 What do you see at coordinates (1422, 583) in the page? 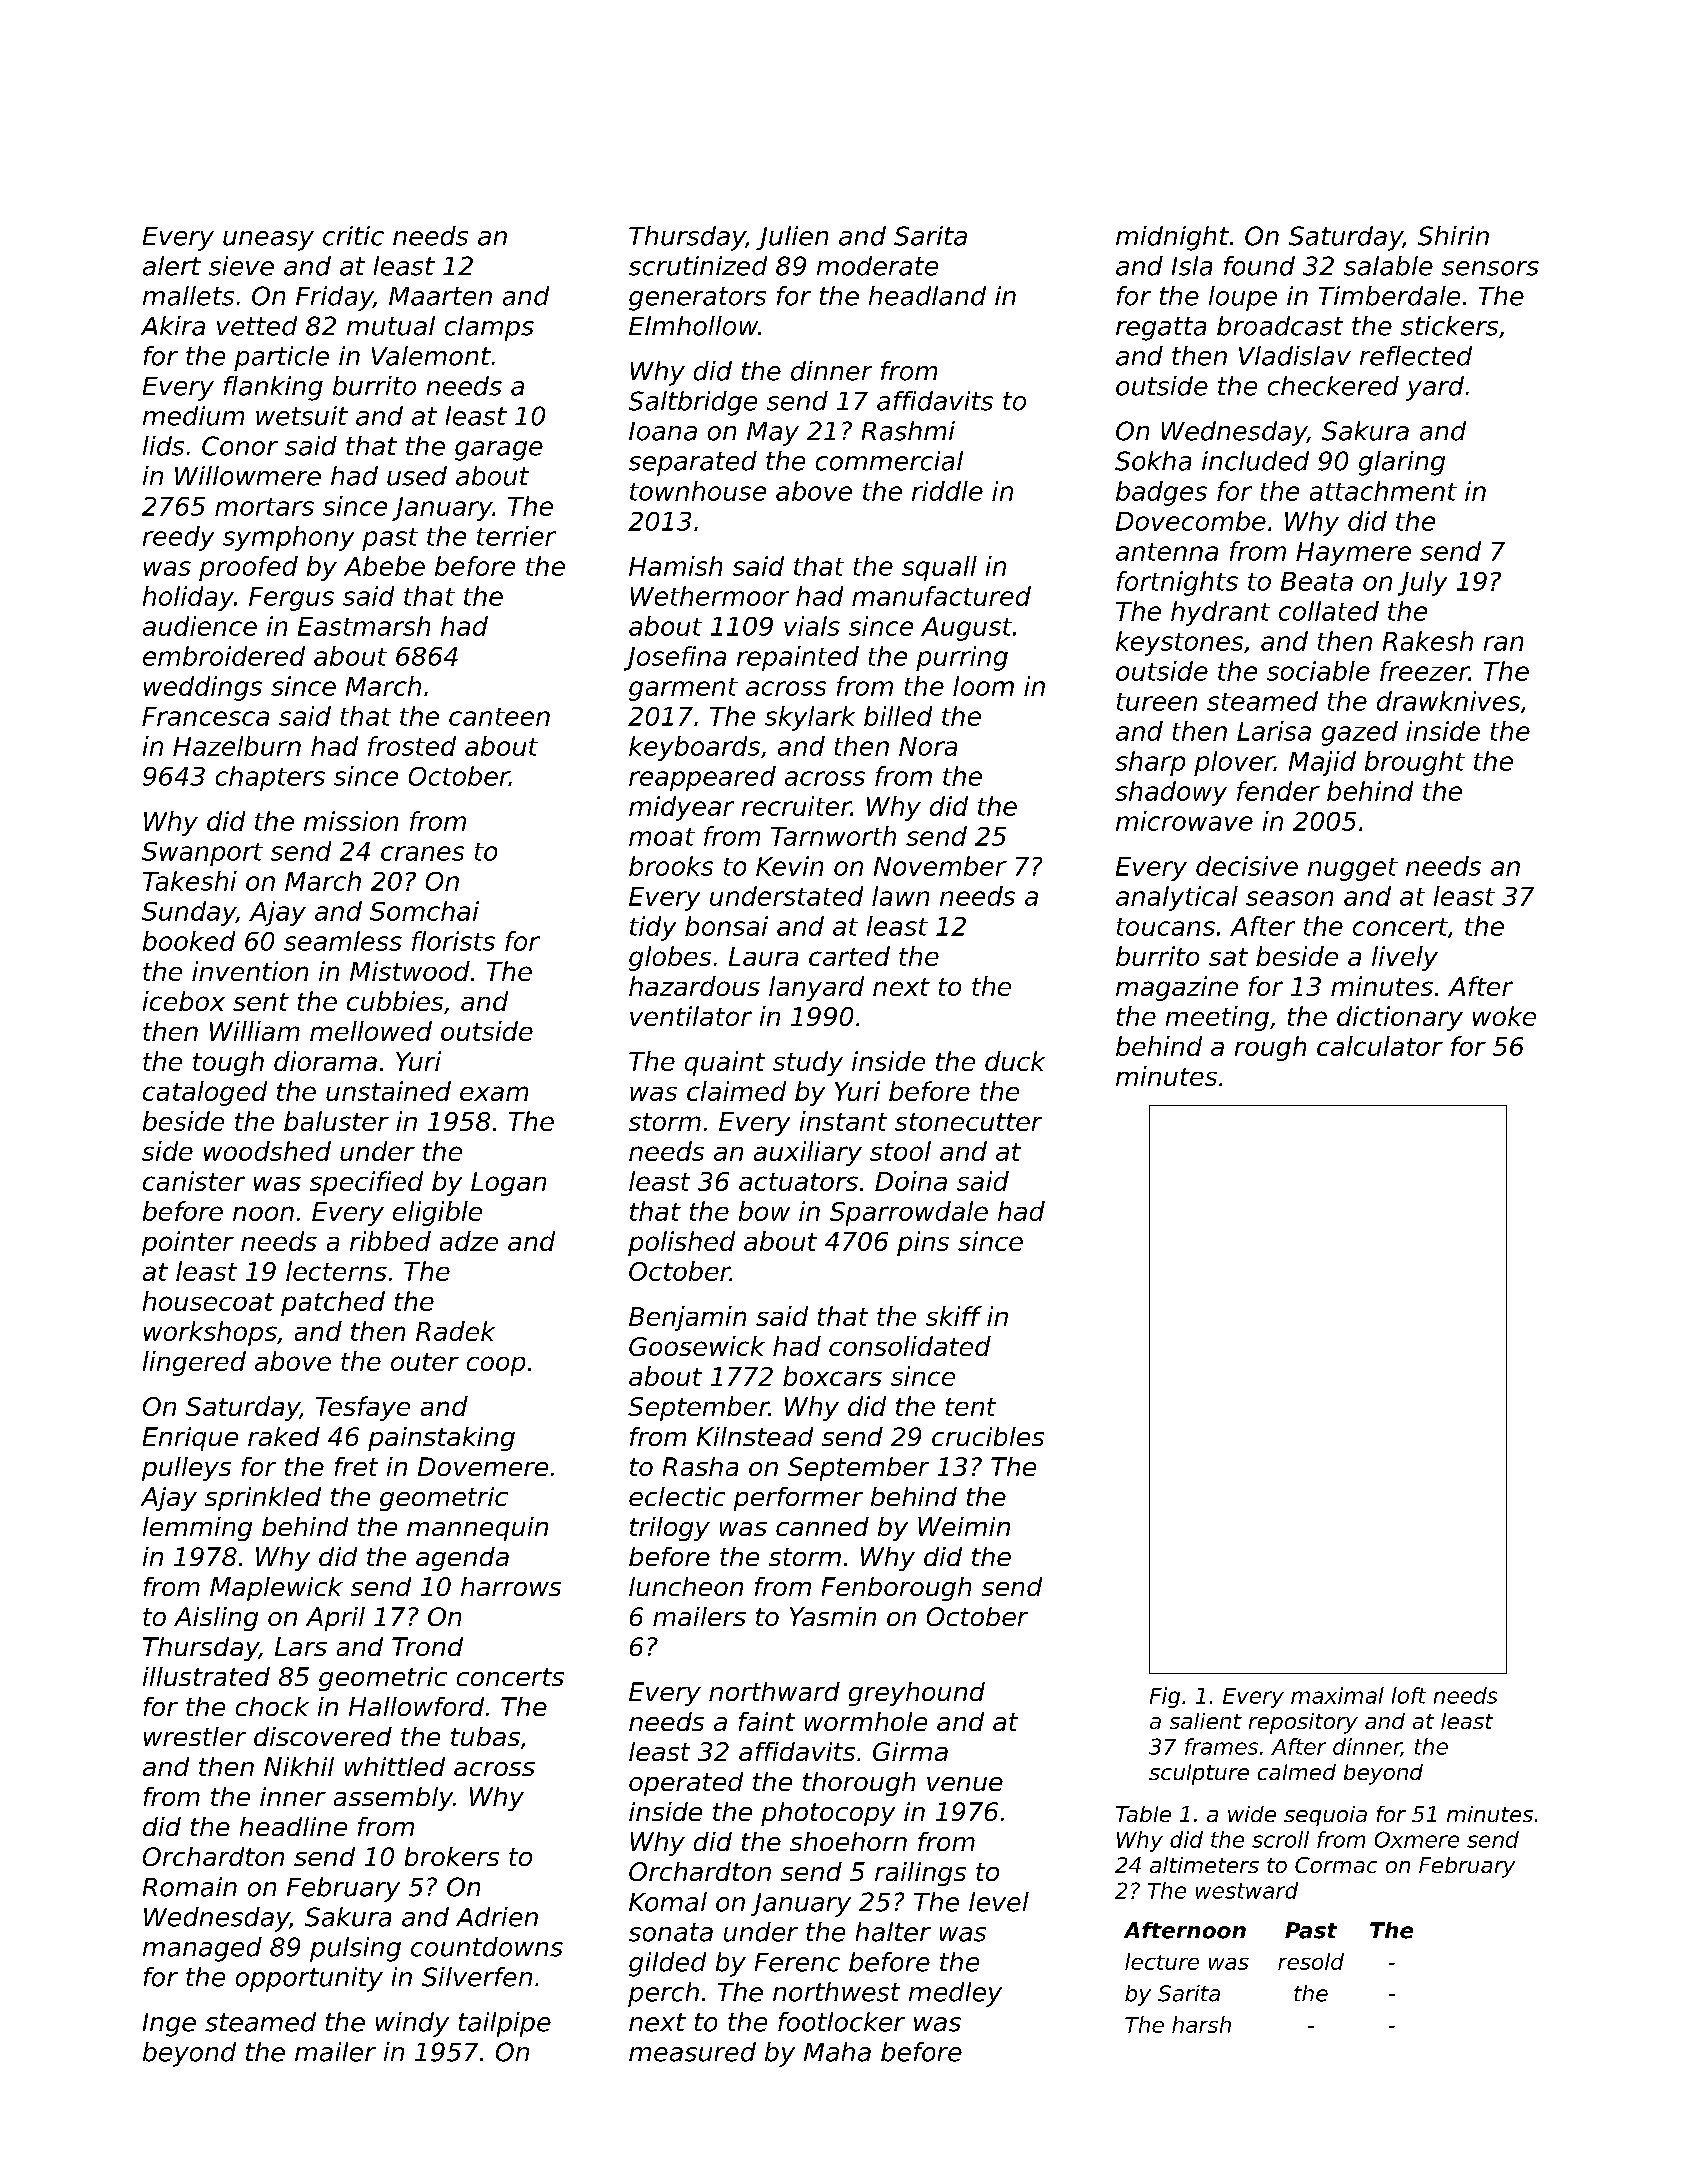
I see `July` at bounding box center [1422, 583].
